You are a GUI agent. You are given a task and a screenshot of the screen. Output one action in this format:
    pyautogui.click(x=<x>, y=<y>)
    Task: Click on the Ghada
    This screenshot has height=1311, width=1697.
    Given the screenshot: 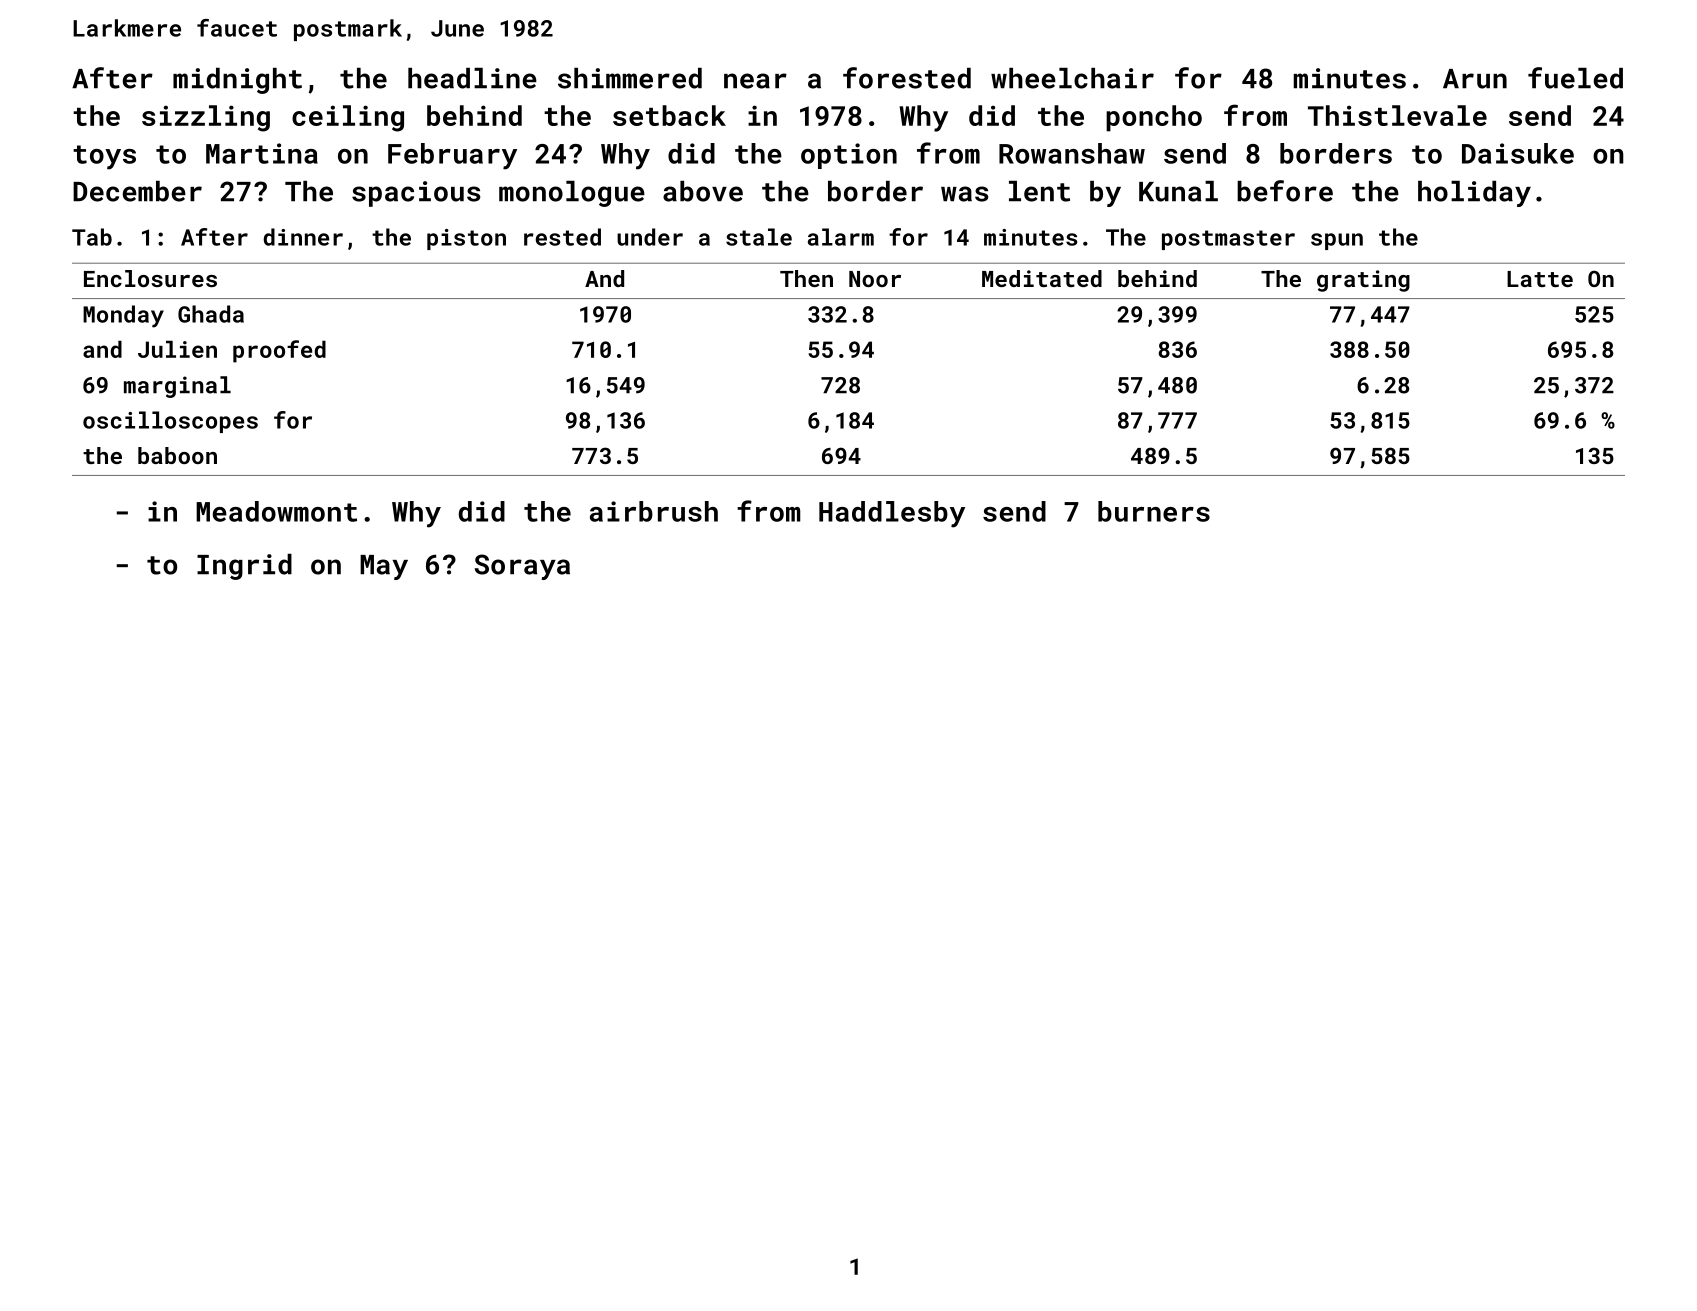 What is the action you would take?
    pyautogui.click(x=211, y=314)
